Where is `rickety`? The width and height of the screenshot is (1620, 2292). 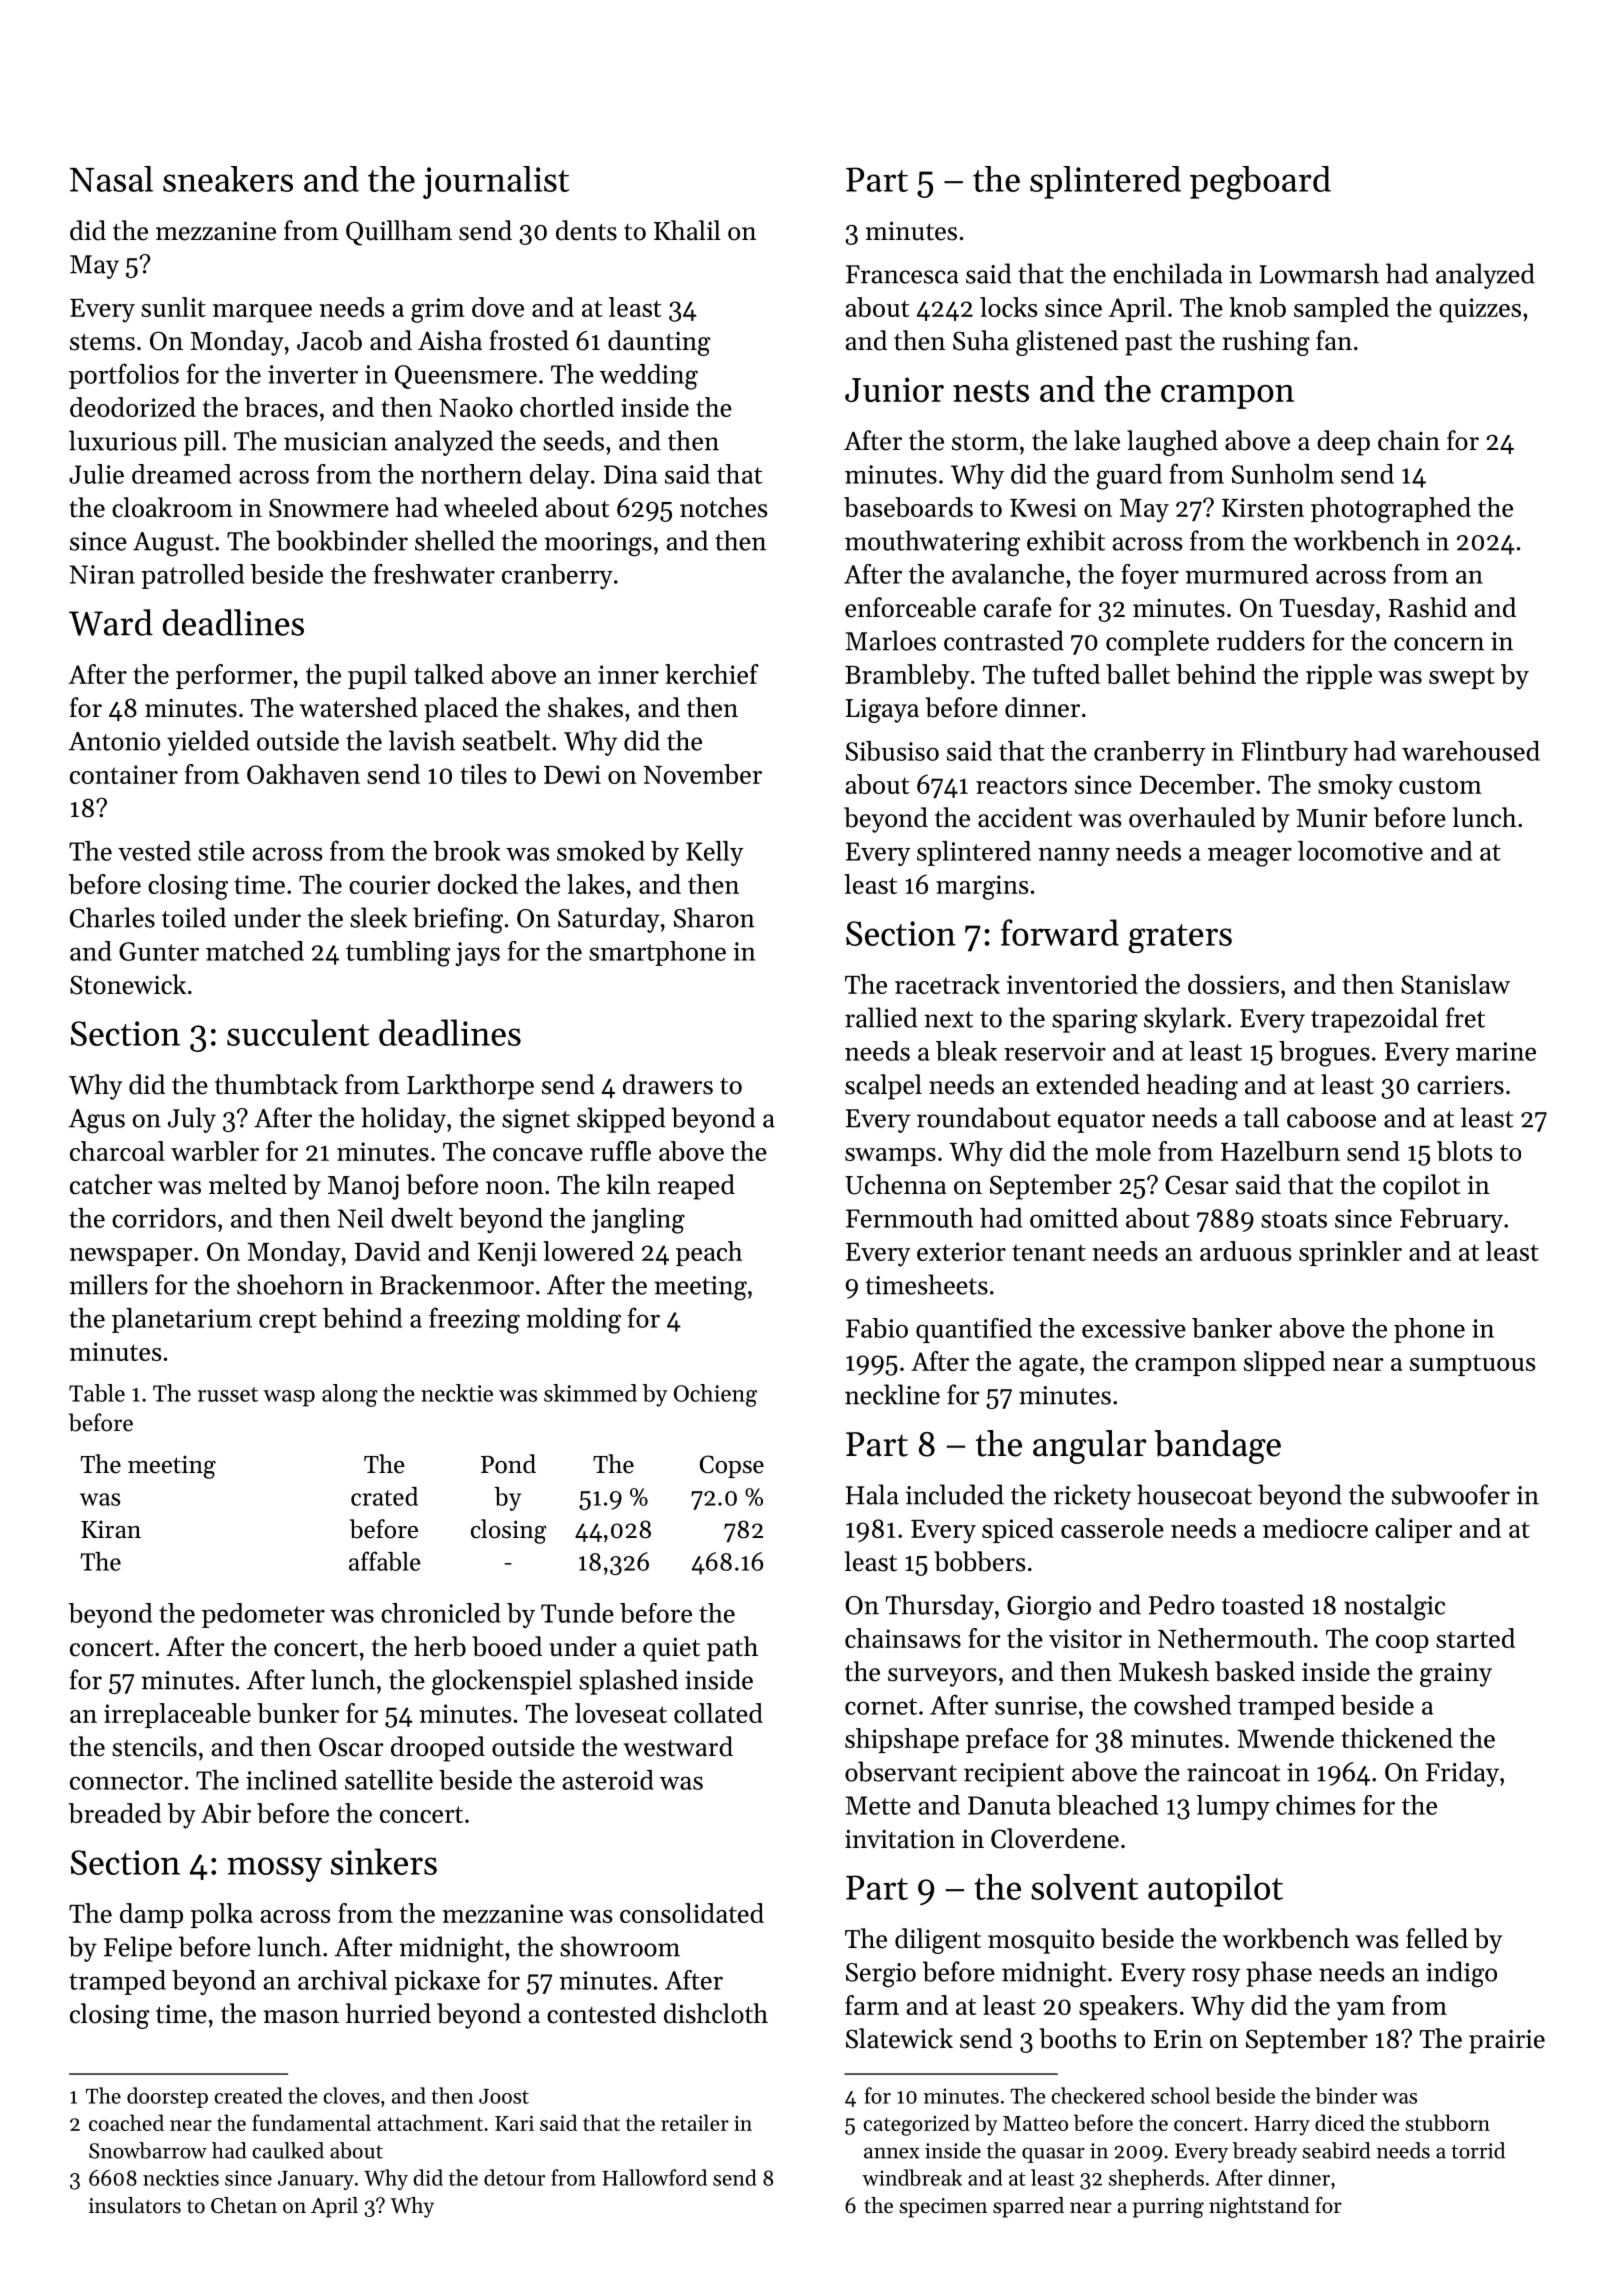 rickety is located at coordinates (1092, 1497).
